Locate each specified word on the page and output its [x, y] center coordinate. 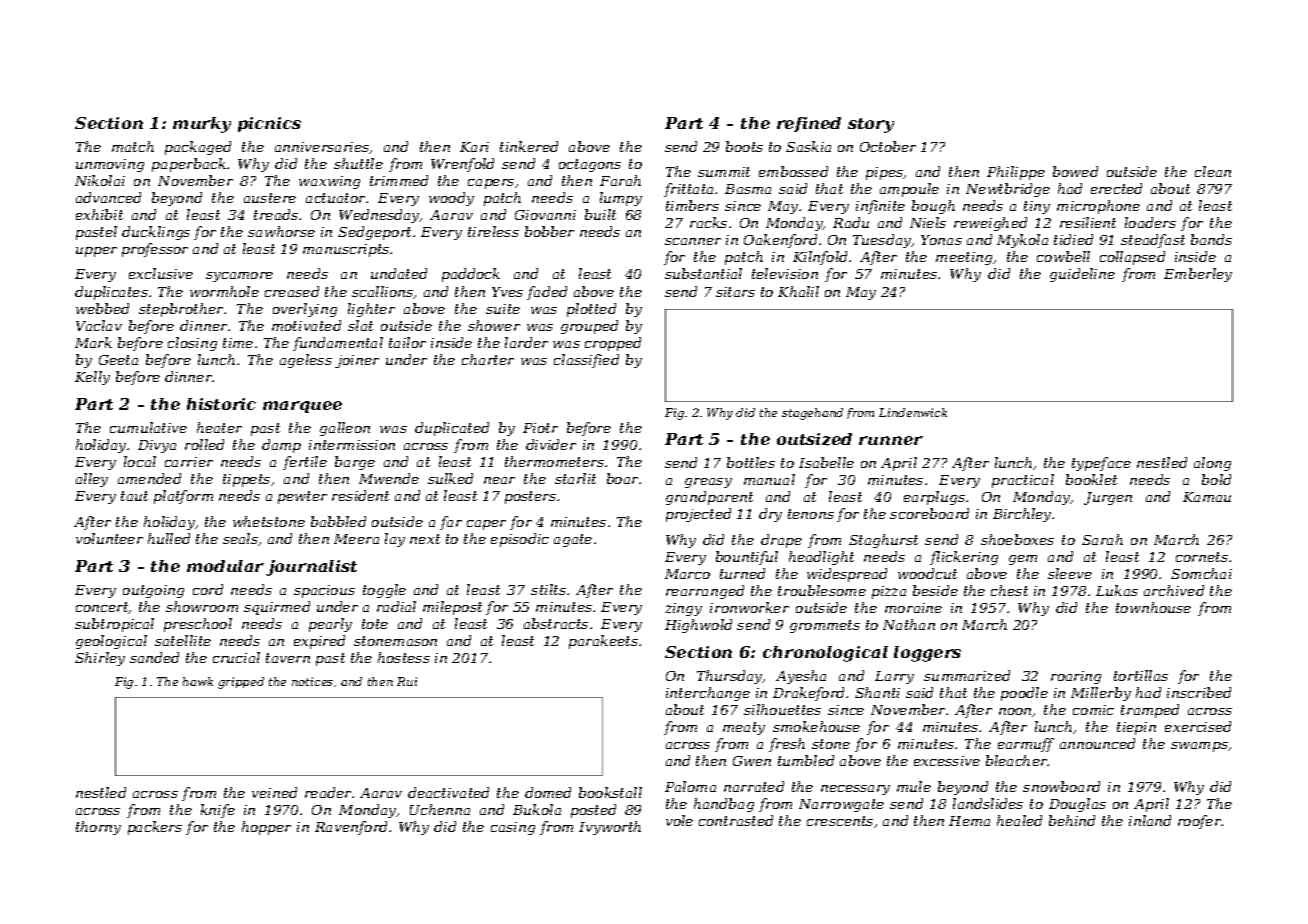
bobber [549, 231]
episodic [520, 540]
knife [218, 811]
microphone [1098, 207]
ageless [306, 361]
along [1212, 464]
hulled [169, 538]
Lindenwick [913, 412]
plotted [591, 310]
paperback [189, 165]
